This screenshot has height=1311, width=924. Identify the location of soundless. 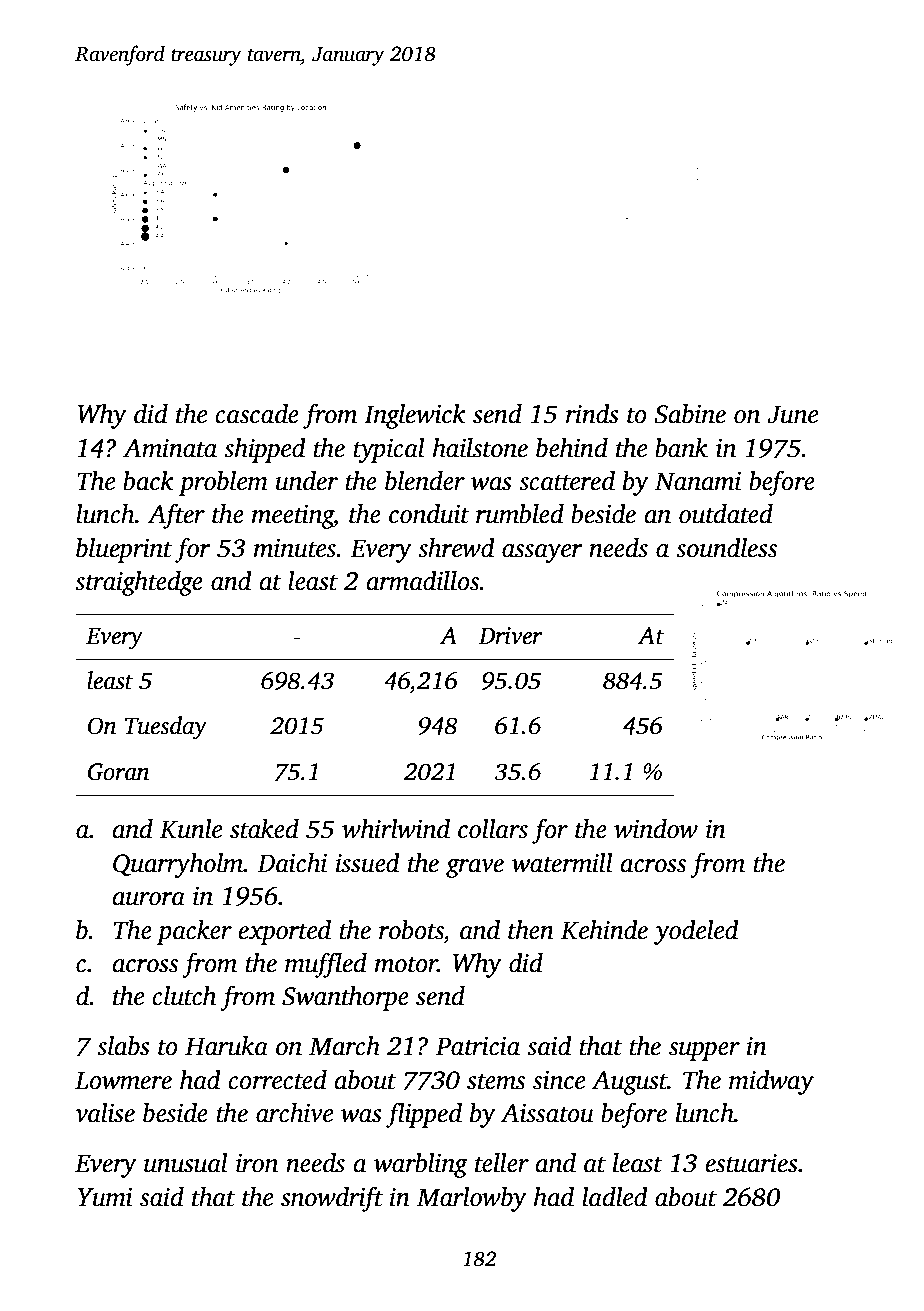
(726, 548).
